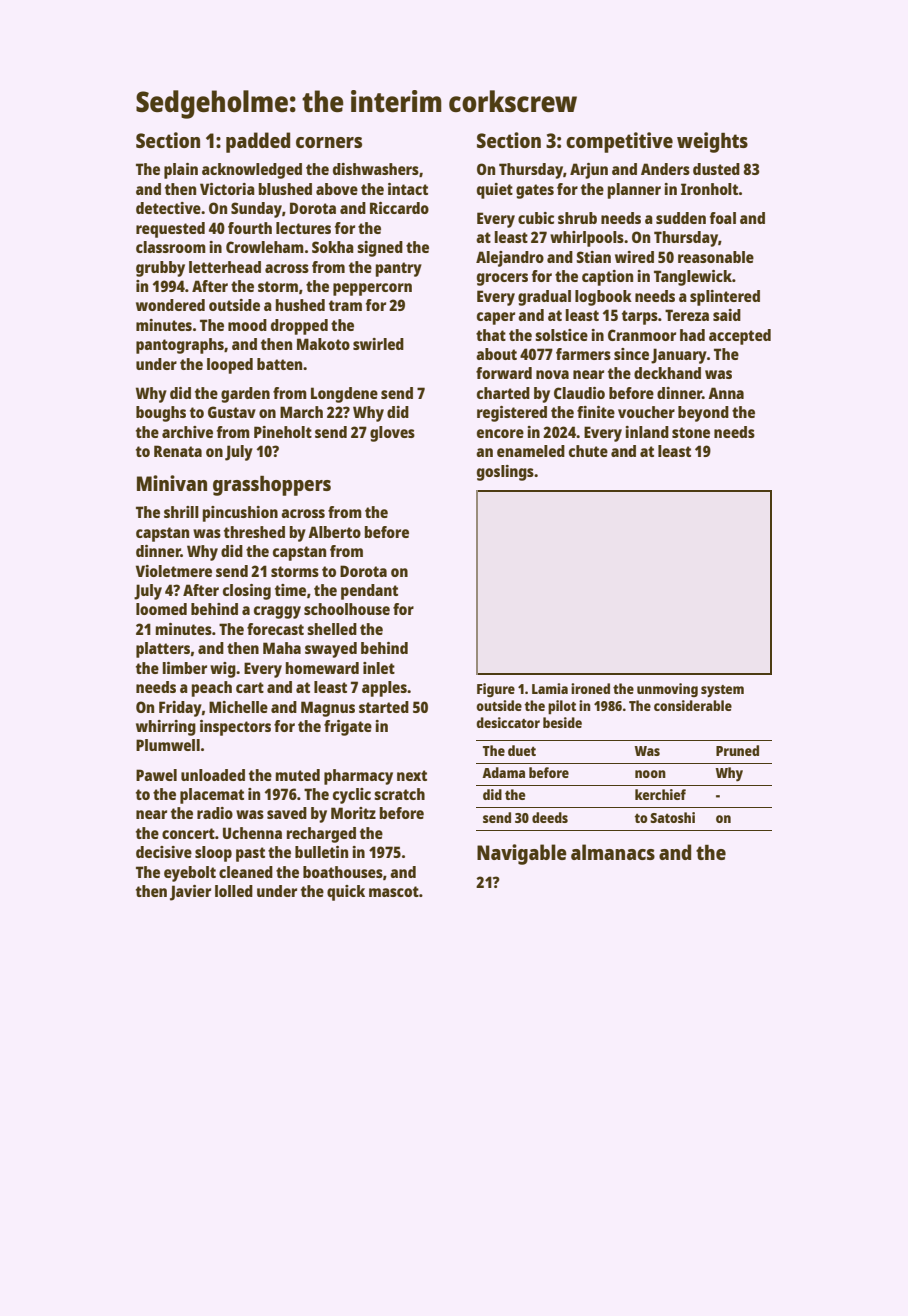  What do you see at coordinates (346, 893) in the image?
I see `quick` at bounding box center [346, 893].
